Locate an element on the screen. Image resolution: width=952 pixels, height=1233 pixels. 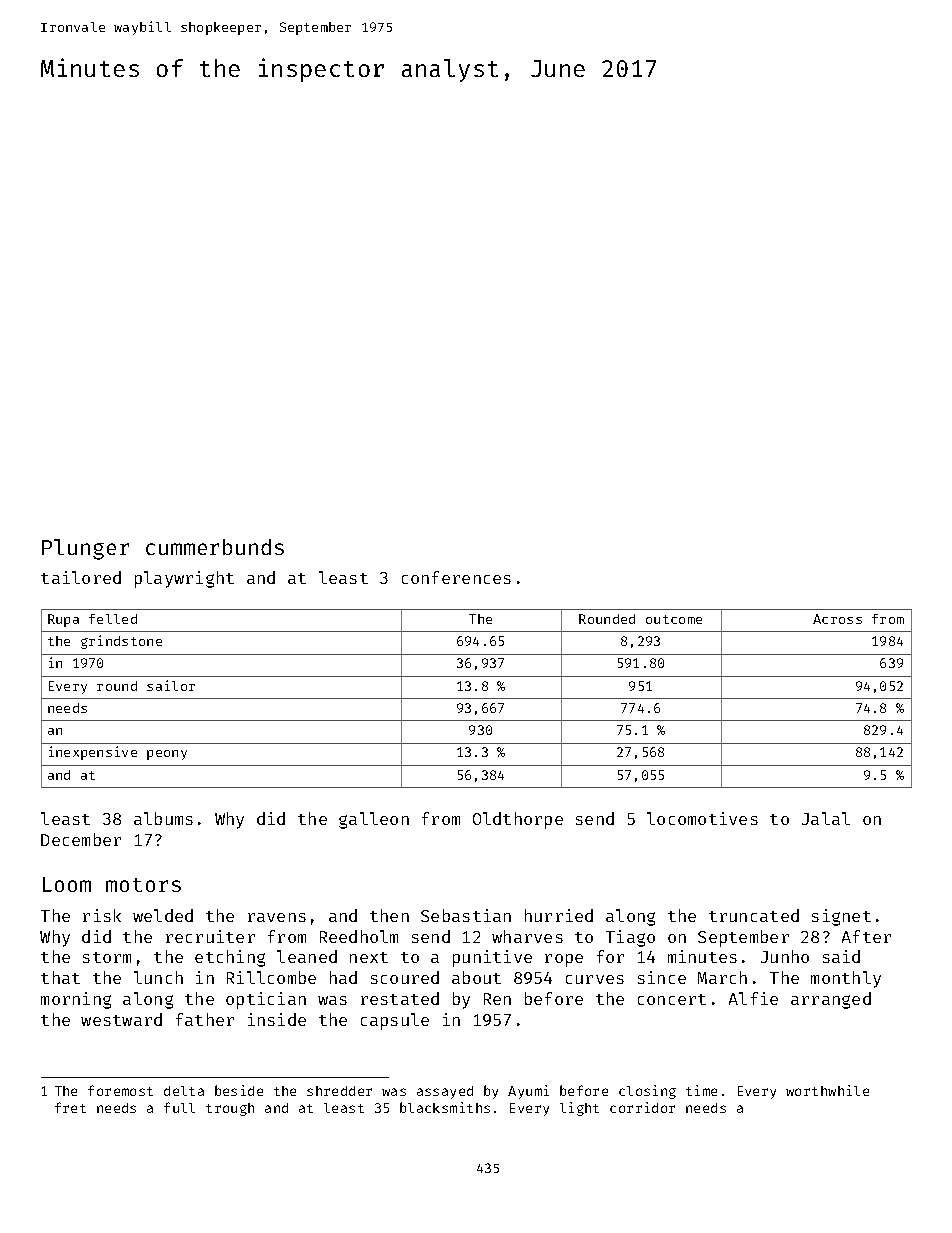
corridor is located at coordinates (642, 1107).
